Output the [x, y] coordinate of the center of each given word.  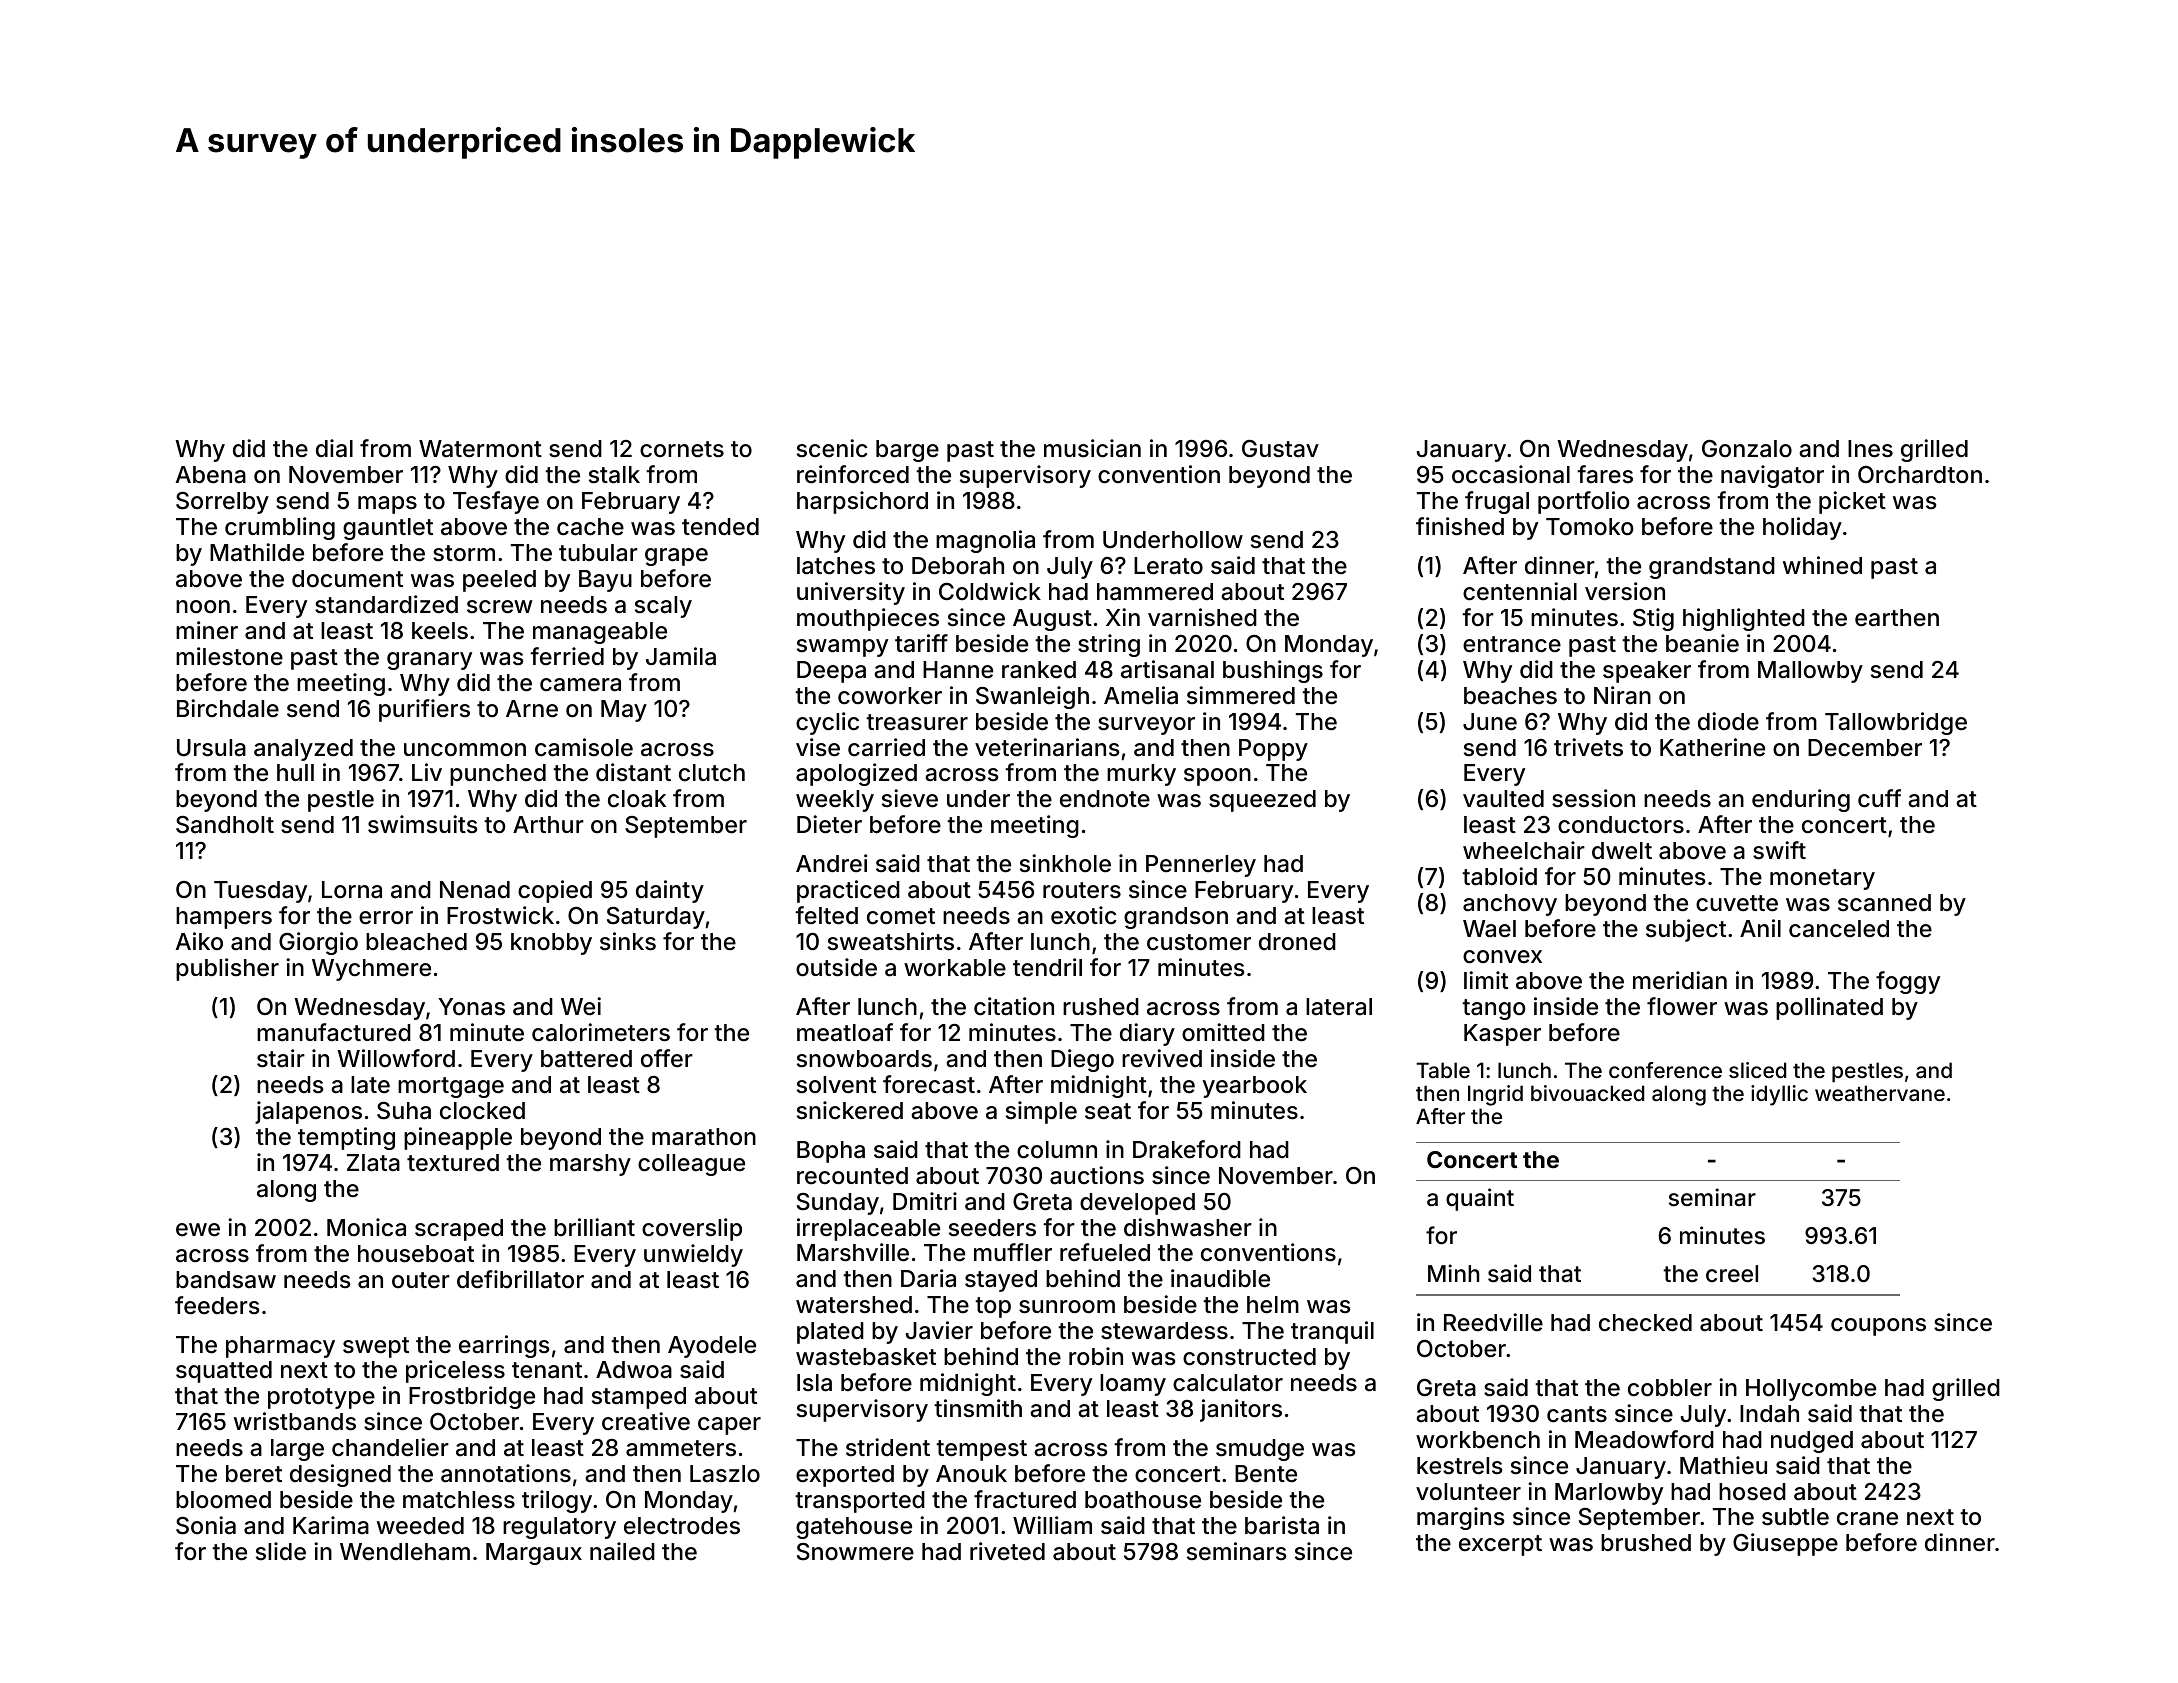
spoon [1217, 777]
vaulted [1503, 799]
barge [907, 451]
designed [340, 1475]
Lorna [352, 890]
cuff [1879, 798]
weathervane [1880, 1093]
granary [429, 661]
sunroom [1067, 1307]
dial [334, 448]
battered [586, 1059]
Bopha [831, 1152]
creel [1732, 1274]
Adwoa [634, 1370]
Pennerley [1201, 866]
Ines [1870, 449]
